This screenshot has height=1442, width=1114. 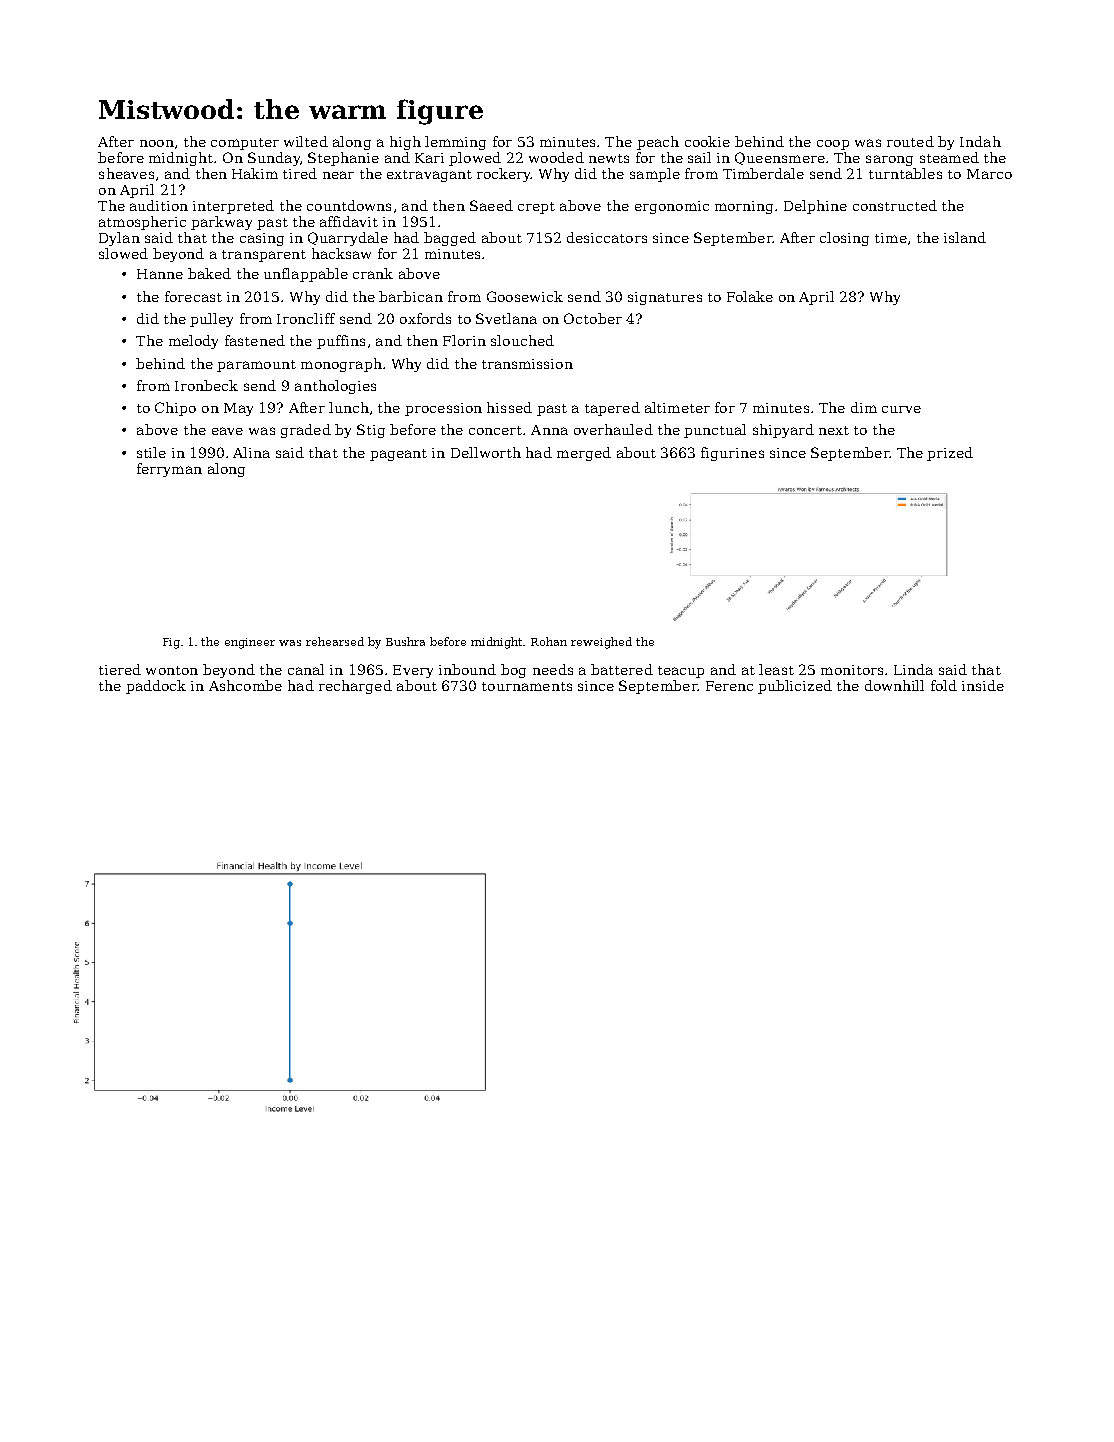 What do you see at coordinates (910, 141) in the screenshot?
I see `routed` at bounding box center [910, 141].
